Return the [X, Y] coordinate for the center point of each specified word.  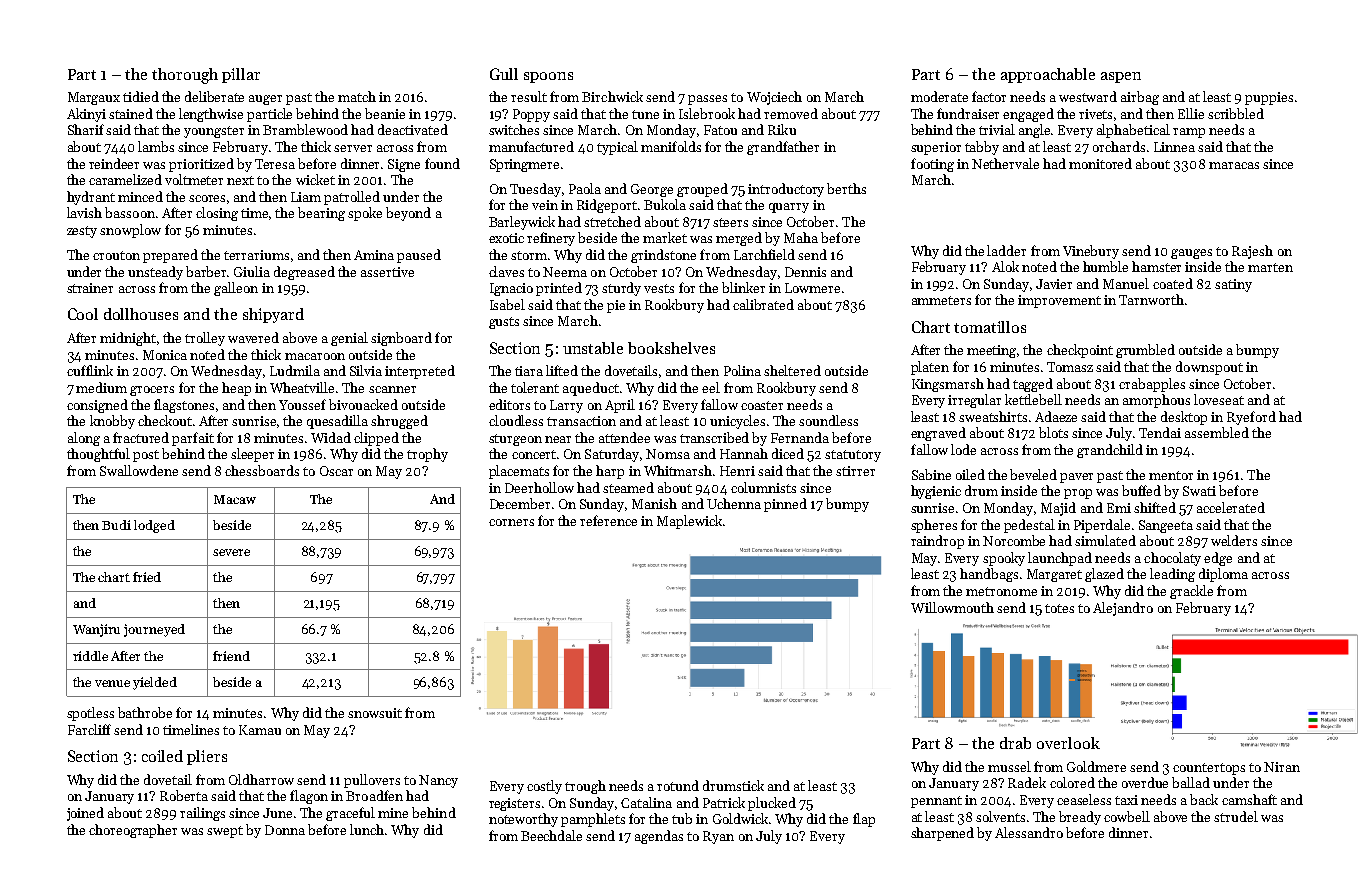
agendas [659, 837]
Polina [742, 370]
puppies [1269, 98]
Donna [285, 830]
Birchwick [612, 96]
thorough [185, 76]
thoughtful [98, 455]
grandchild [1110, 451]
